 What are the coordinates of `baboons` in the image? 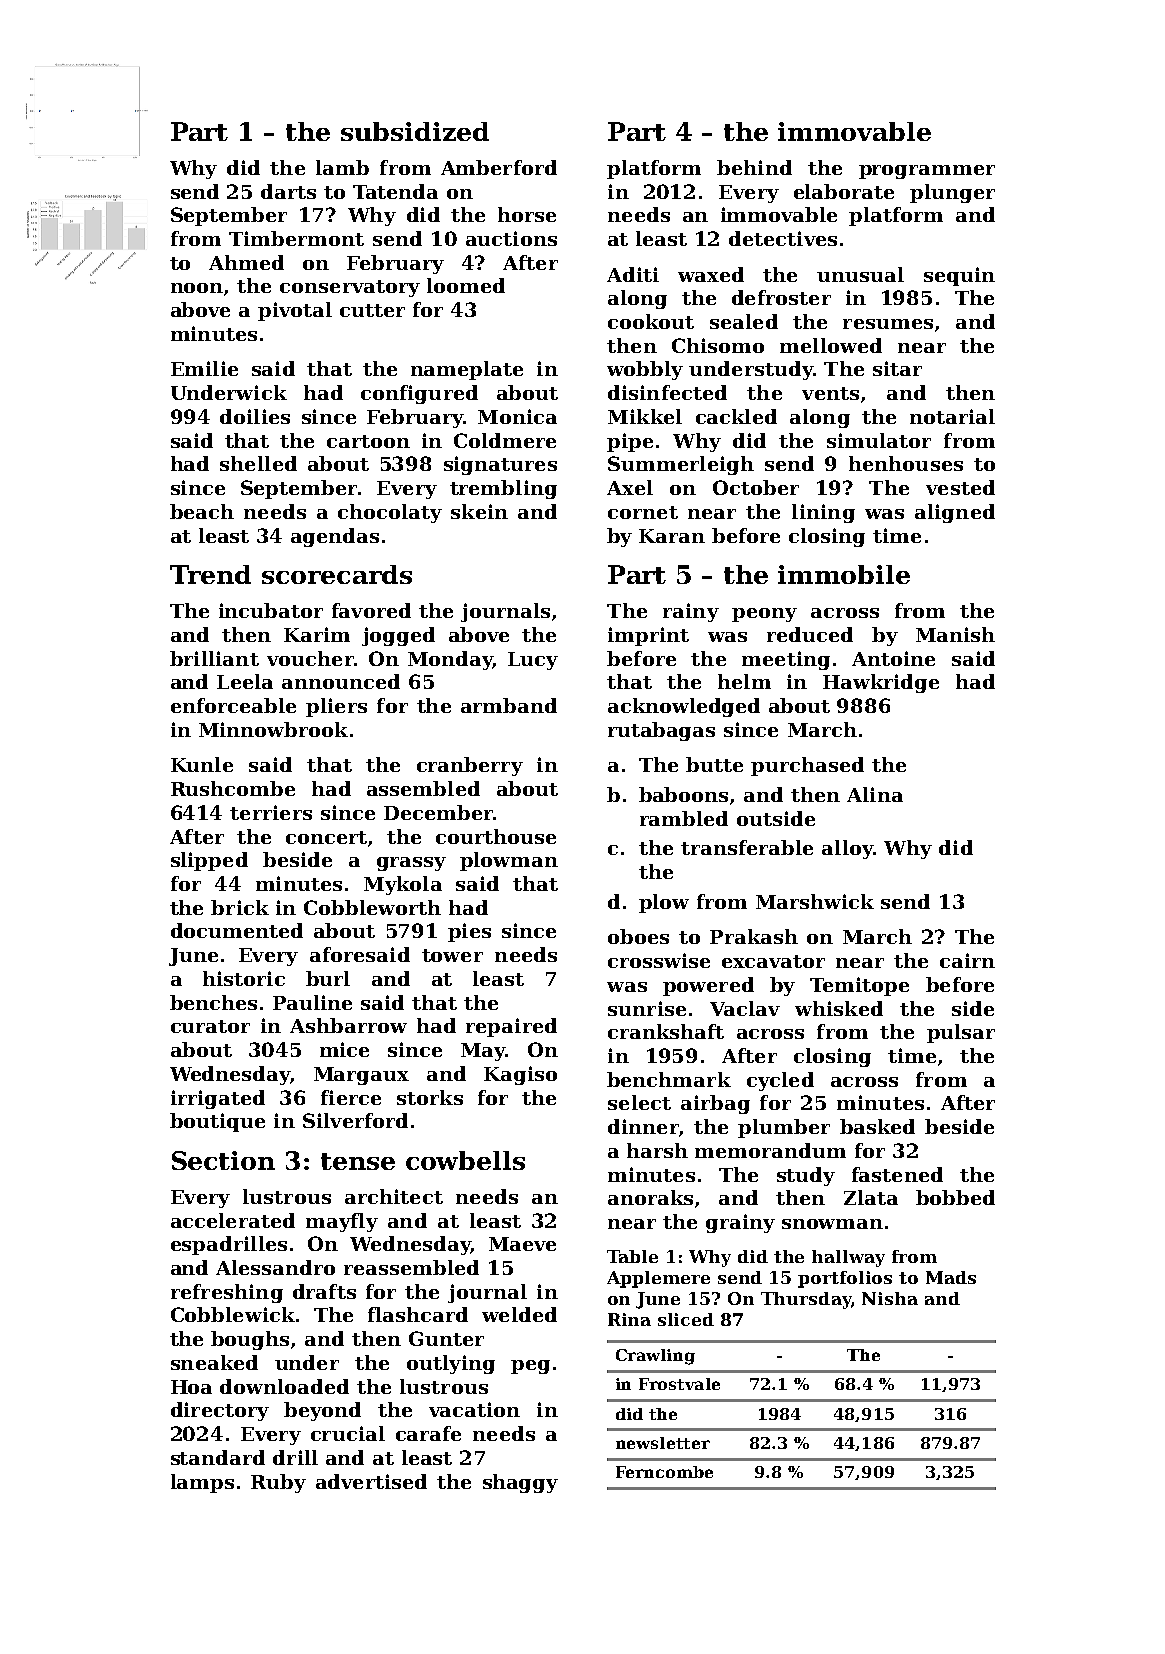 It's located at (683, 794).
